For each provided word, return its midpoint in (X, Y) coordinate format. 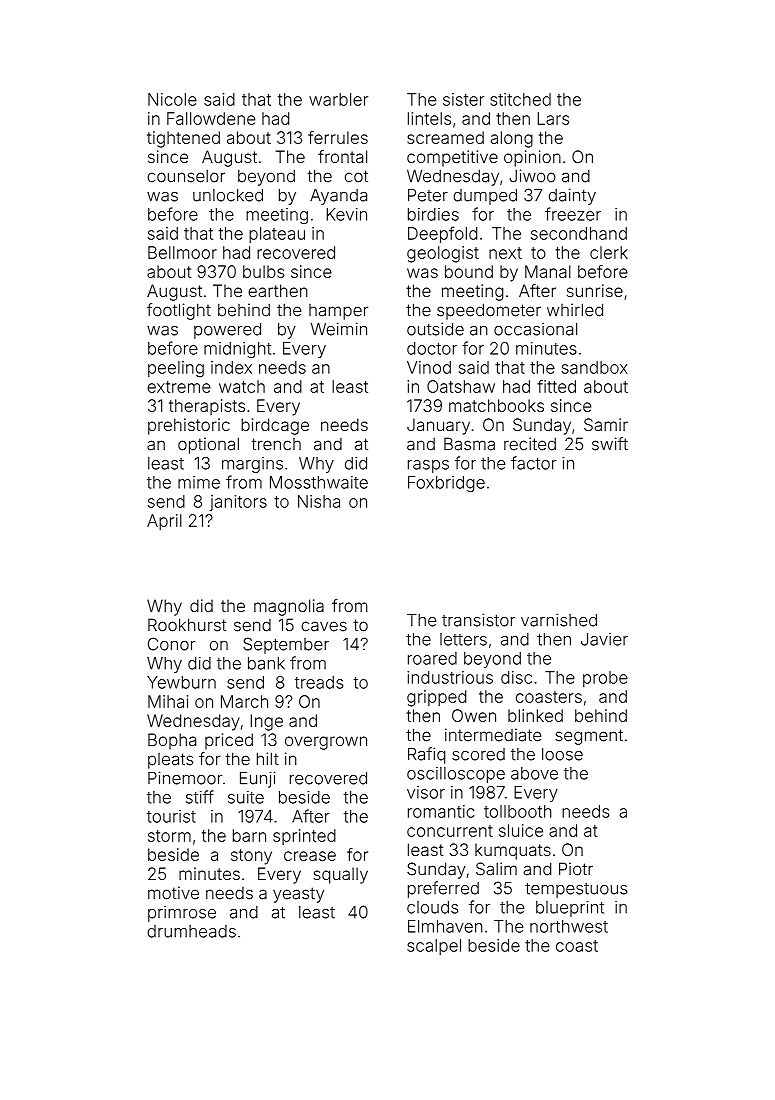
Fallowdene (211, 118)
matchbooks (496, 405)
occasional (535, 329)
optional (208, 445)
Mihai (168, 701)
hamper (338, 312)
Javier (604, 639)
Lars (553, 118)
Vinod (429, 367)
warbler (338, 99)
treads (319, 682)
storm (169, 836)
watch (242, 386)
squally (340, 875)
